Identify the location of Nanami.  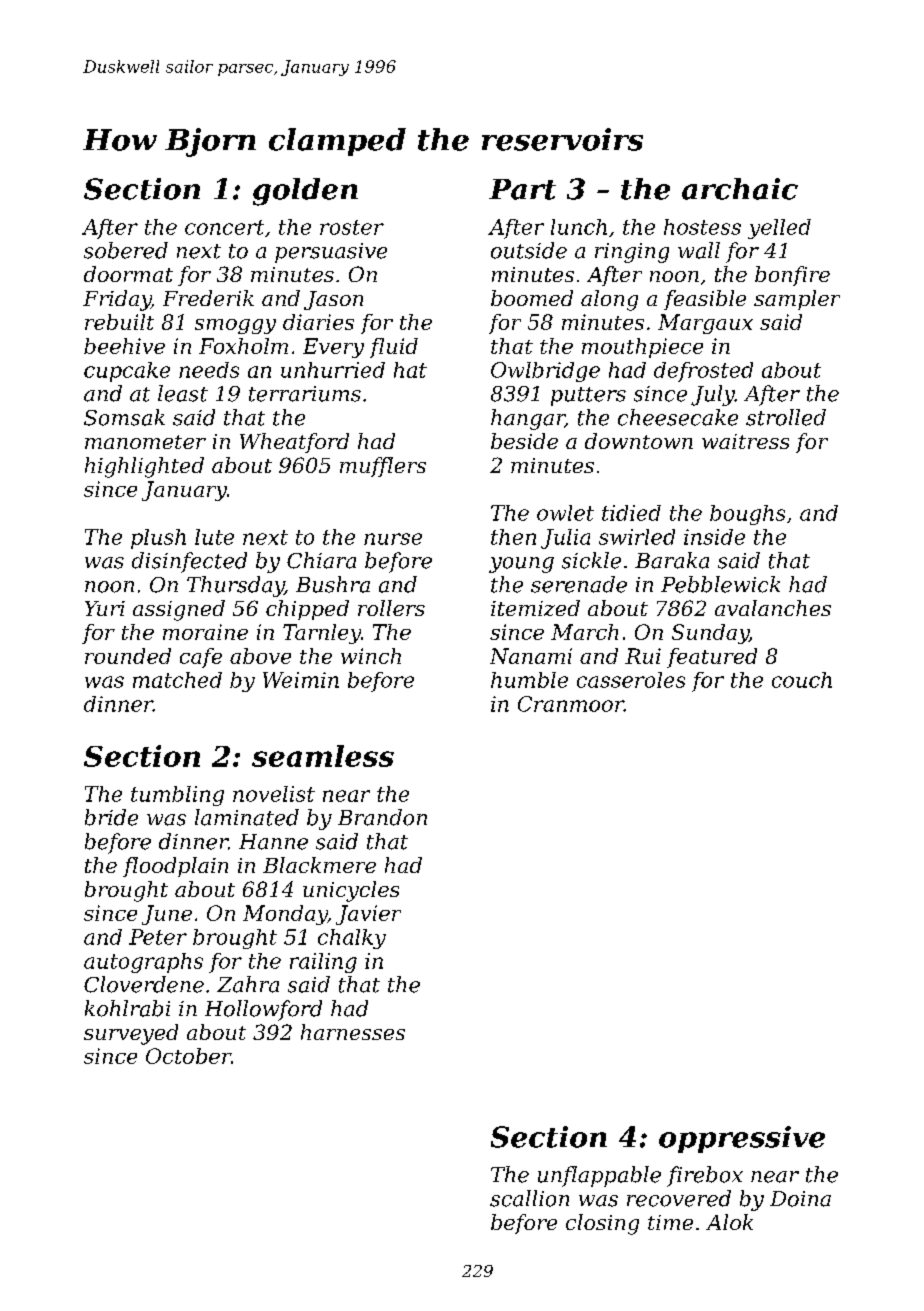
(531, 656).
